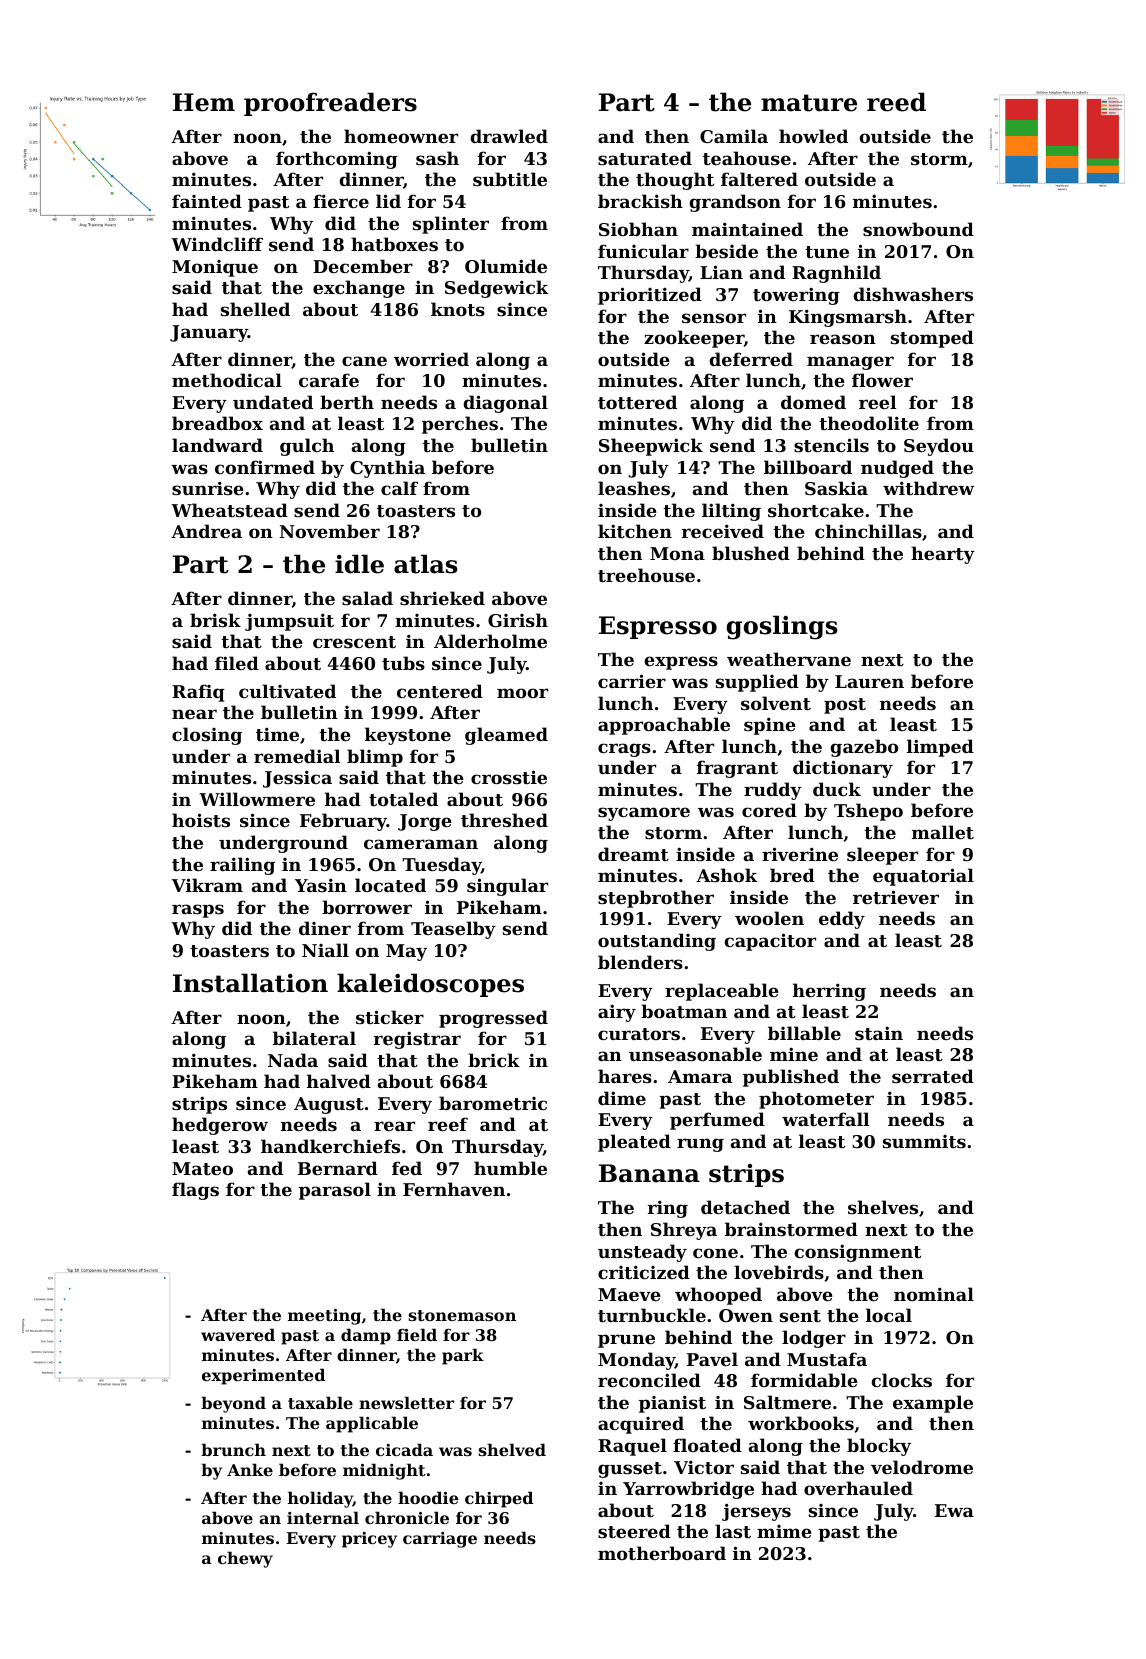 Image resolution: width=1146 pixels, height=1659 pixels. Describe the element at coordinates (408, 736) in the page. I see `keystone` at that location.
